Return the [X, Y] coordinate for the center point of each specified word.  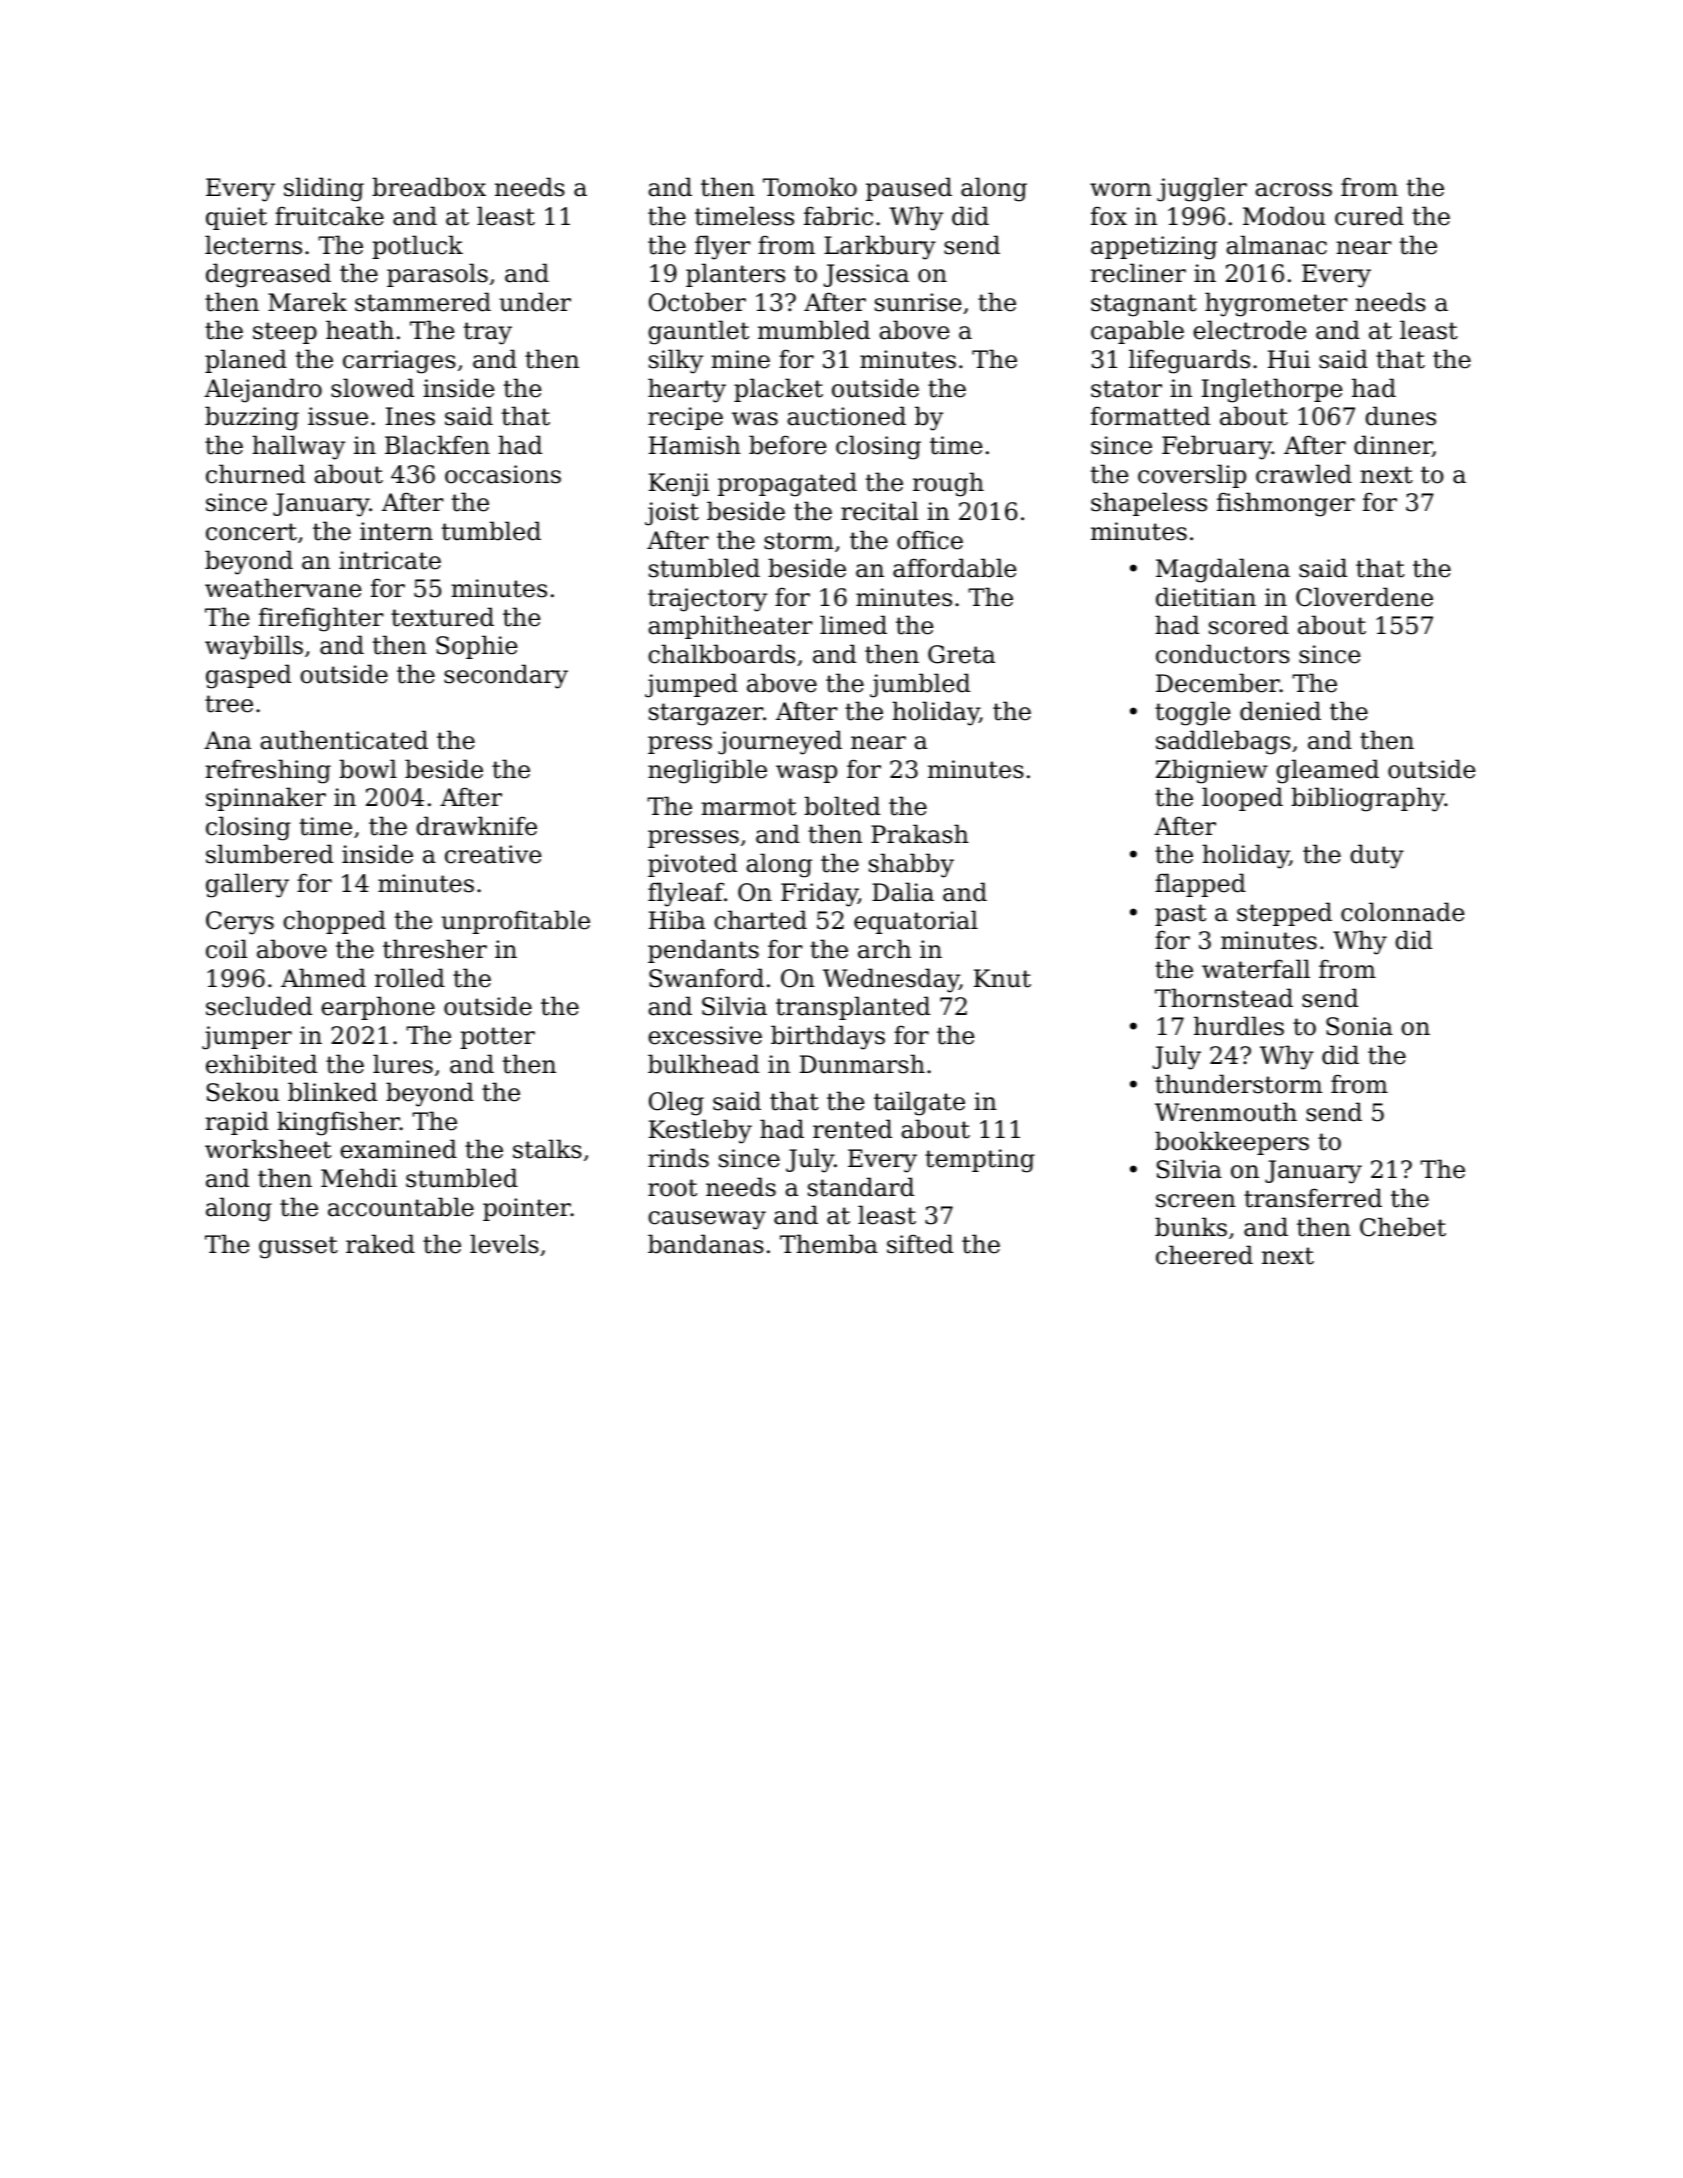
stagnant [1144, 305]
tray [488, 333]
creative [493, 854]
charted [760, 920]
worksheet [268, 1149]
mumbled [814, 330]
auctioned [846, 416]
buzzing [252, 418]
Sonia [1359, 1026]
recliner [1138, 273]
